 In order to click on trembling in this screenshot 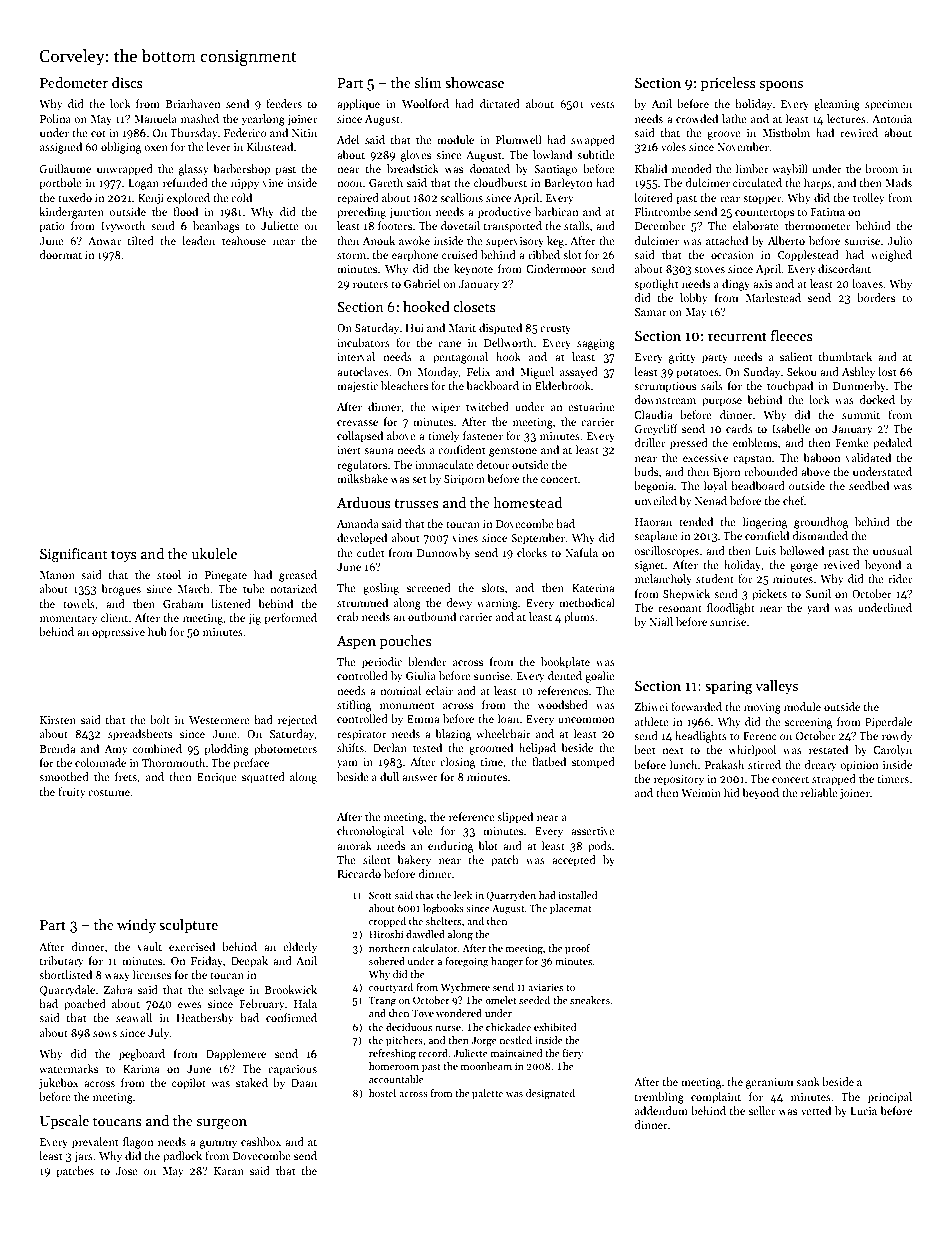, I will do `click(659, 1098)`.
